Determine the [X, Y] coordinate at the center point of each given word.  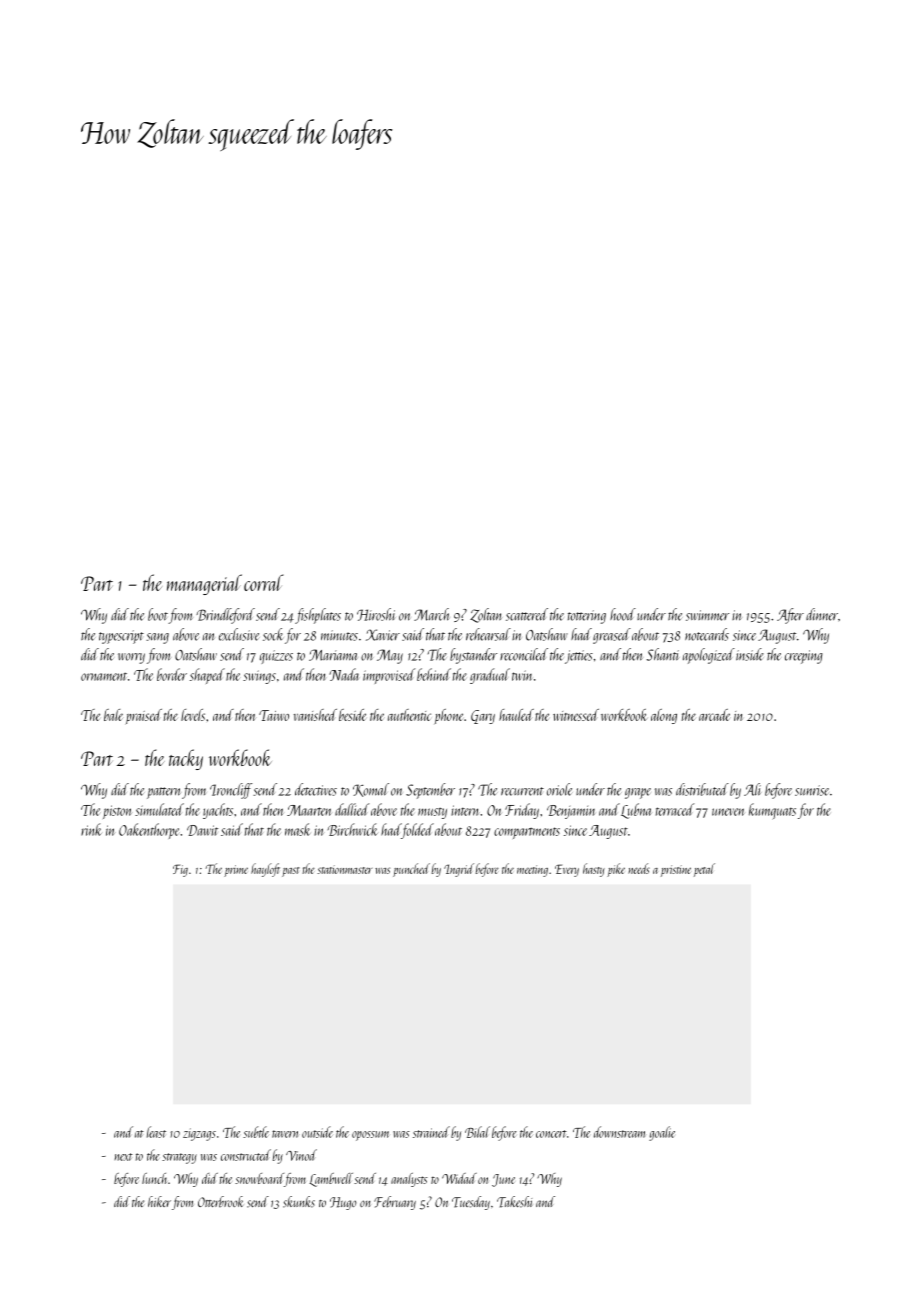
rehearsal [488, 634]
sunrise [812, 790]
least [156, 1132]
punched [411, 870]
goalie [662, 1133]
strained [431, 1132]
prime [236, 871]
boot [158, 614]
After [790, 616]
